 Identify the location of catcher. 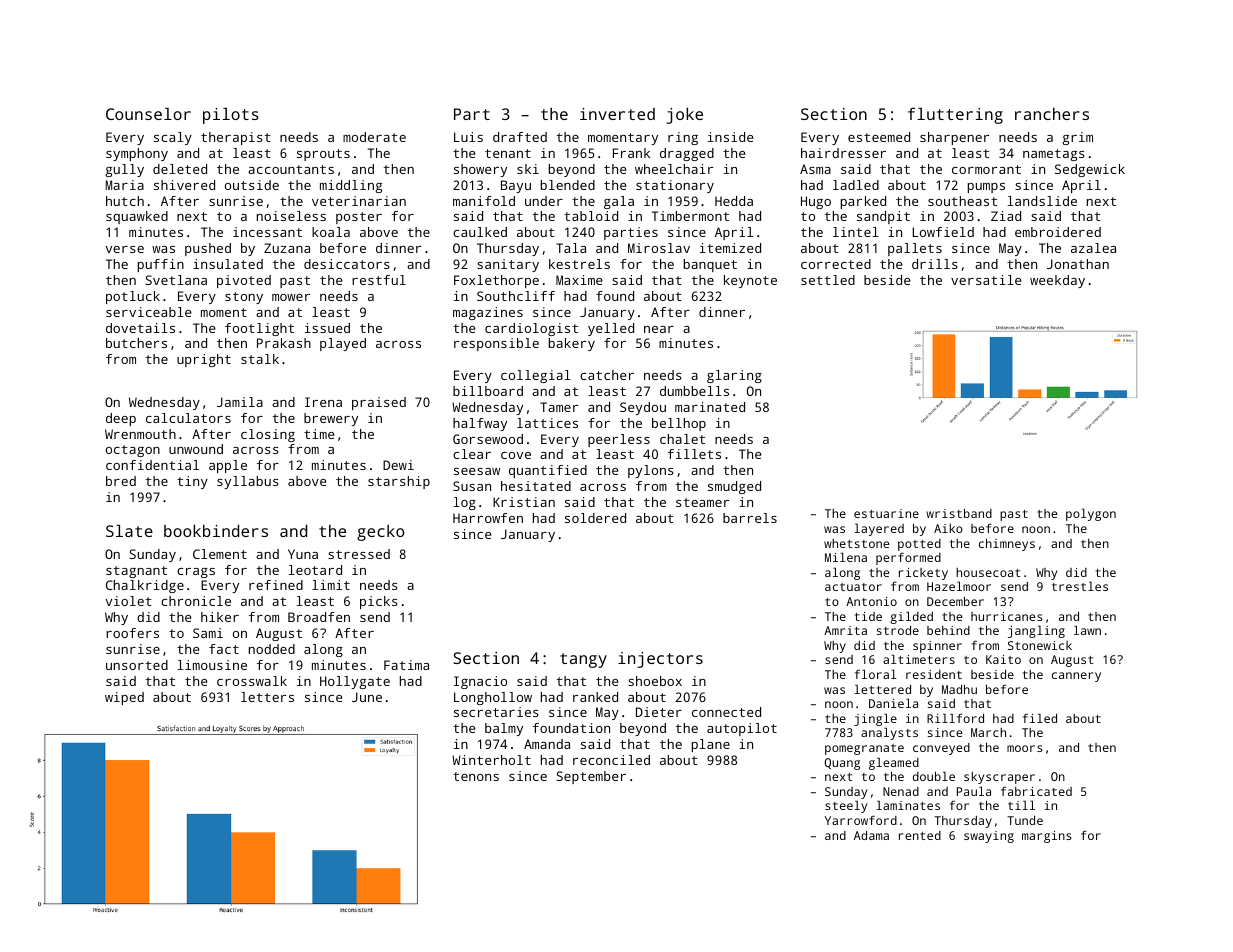
(607, 375).
